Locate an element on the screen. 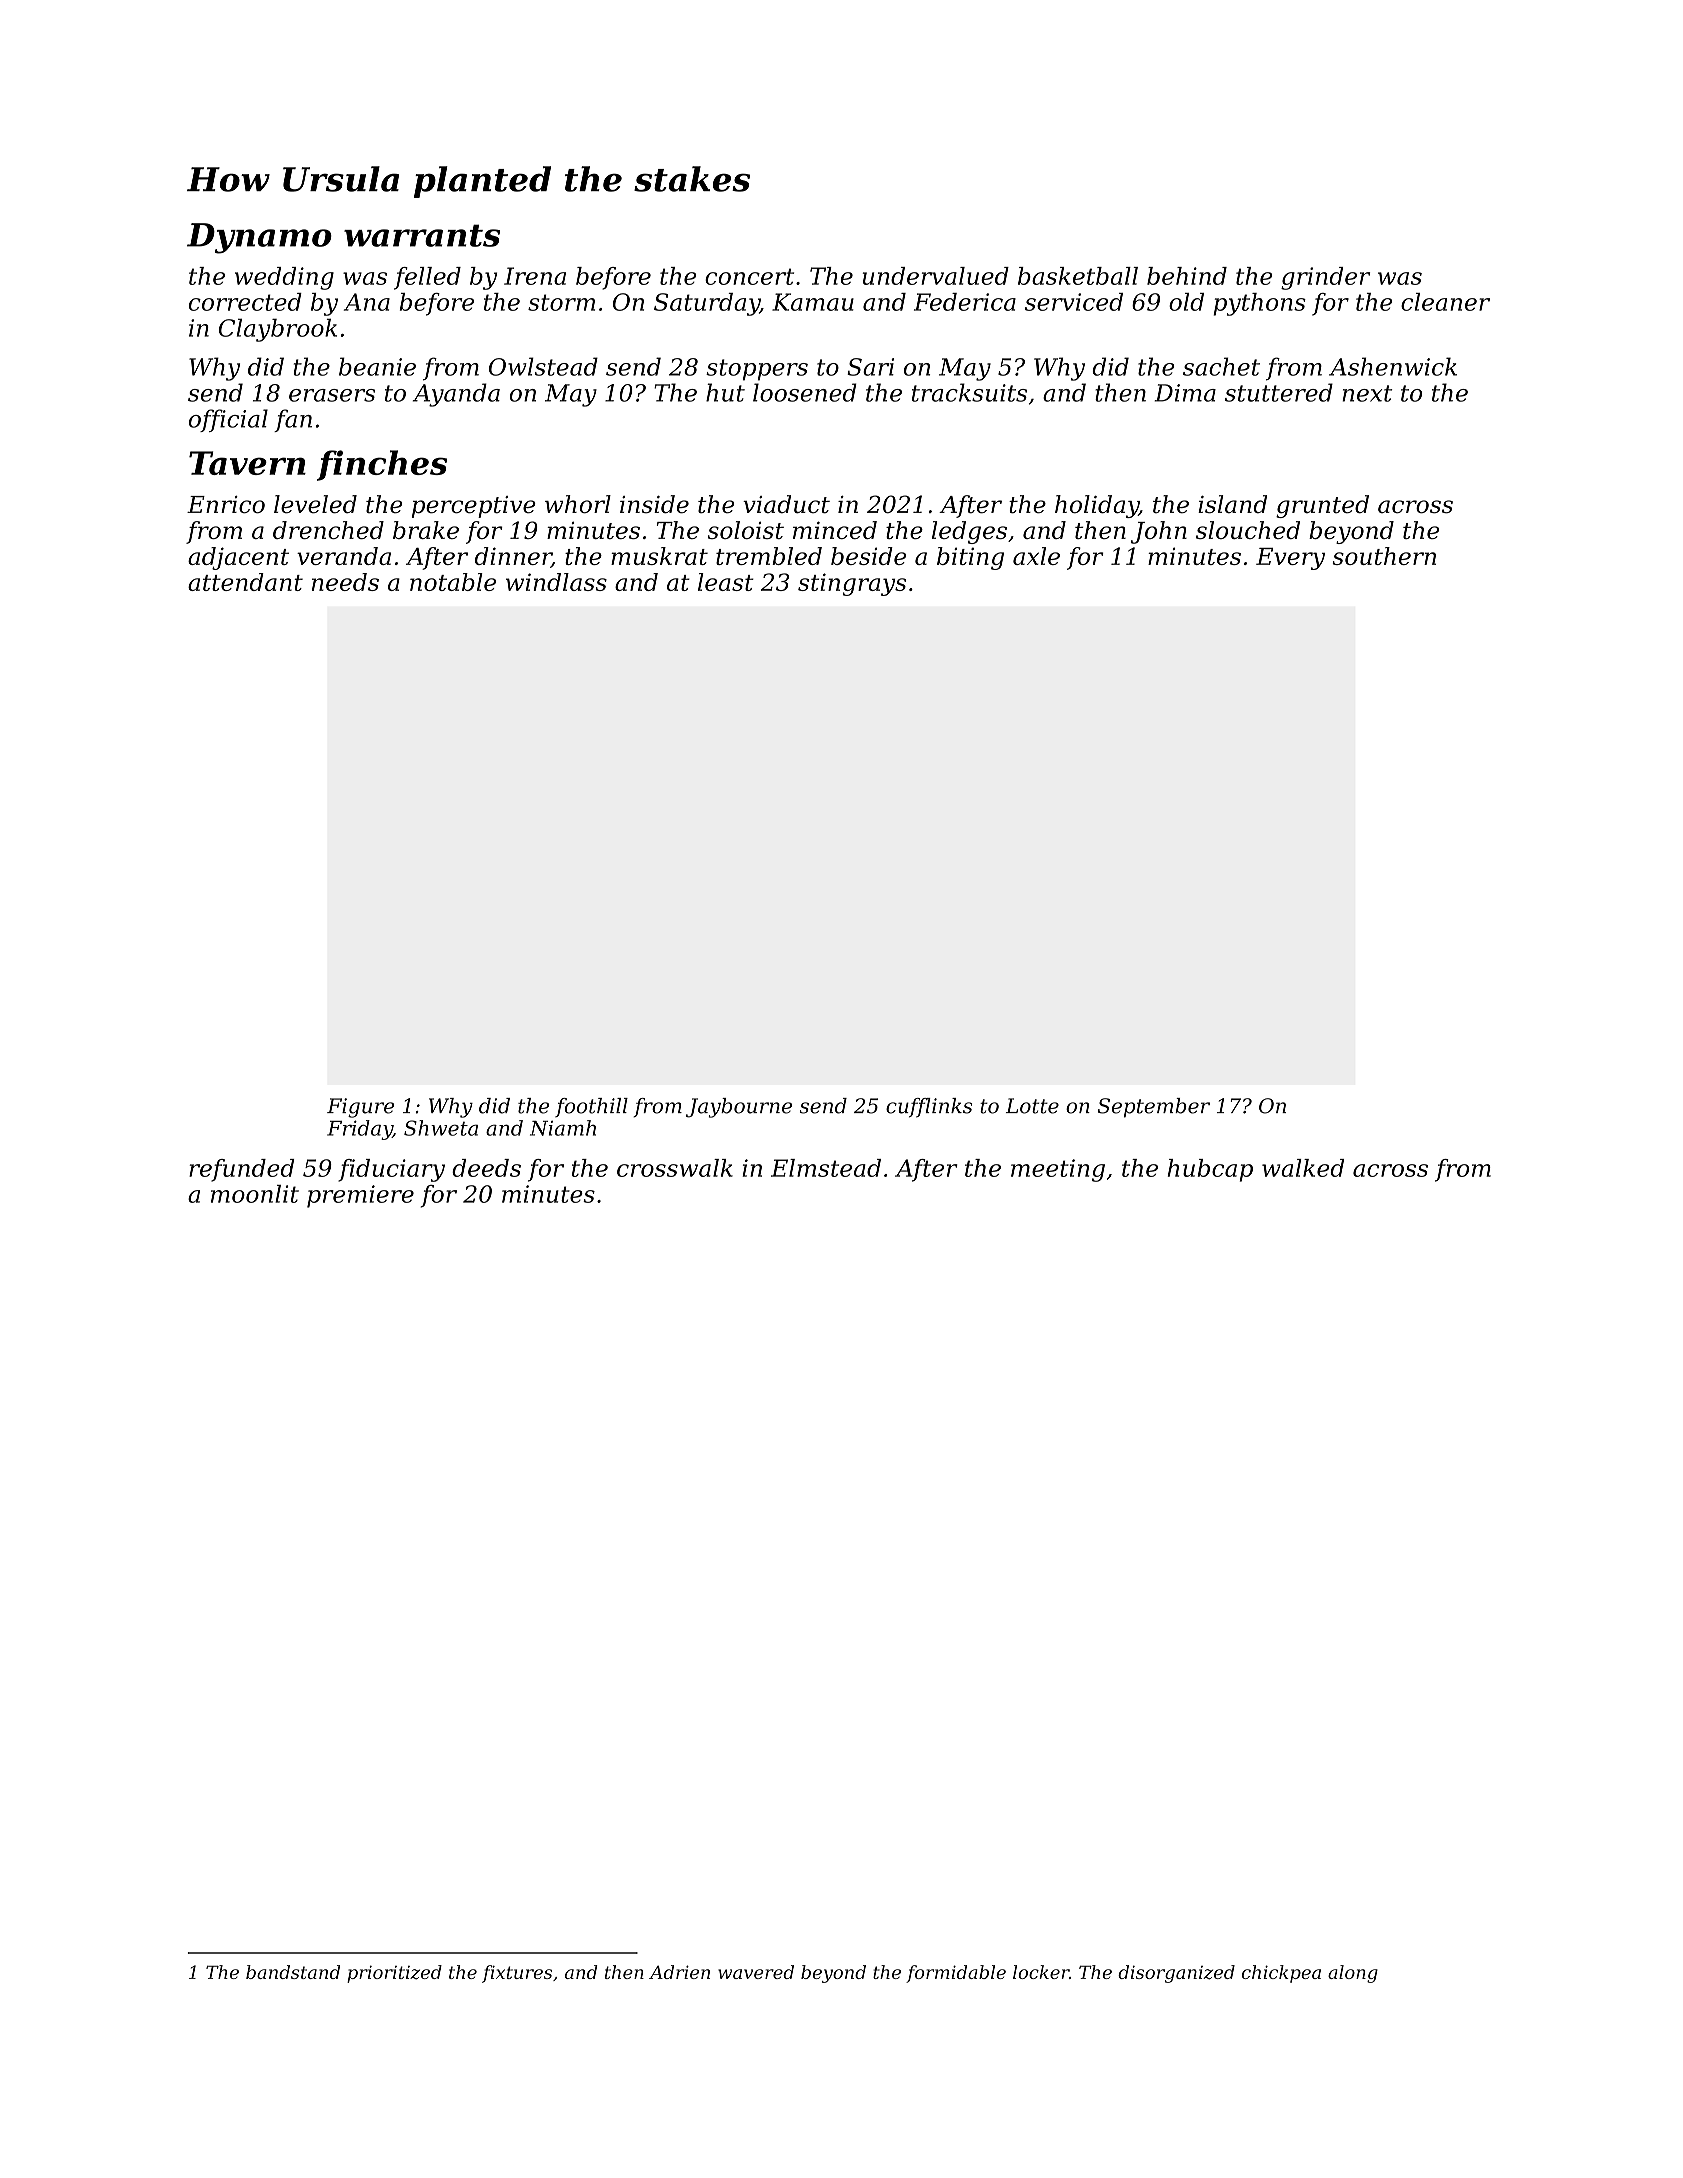 The width and height of the screenshot is (1683, 2178). disorganized is located at coordinates (1176, 1974).
